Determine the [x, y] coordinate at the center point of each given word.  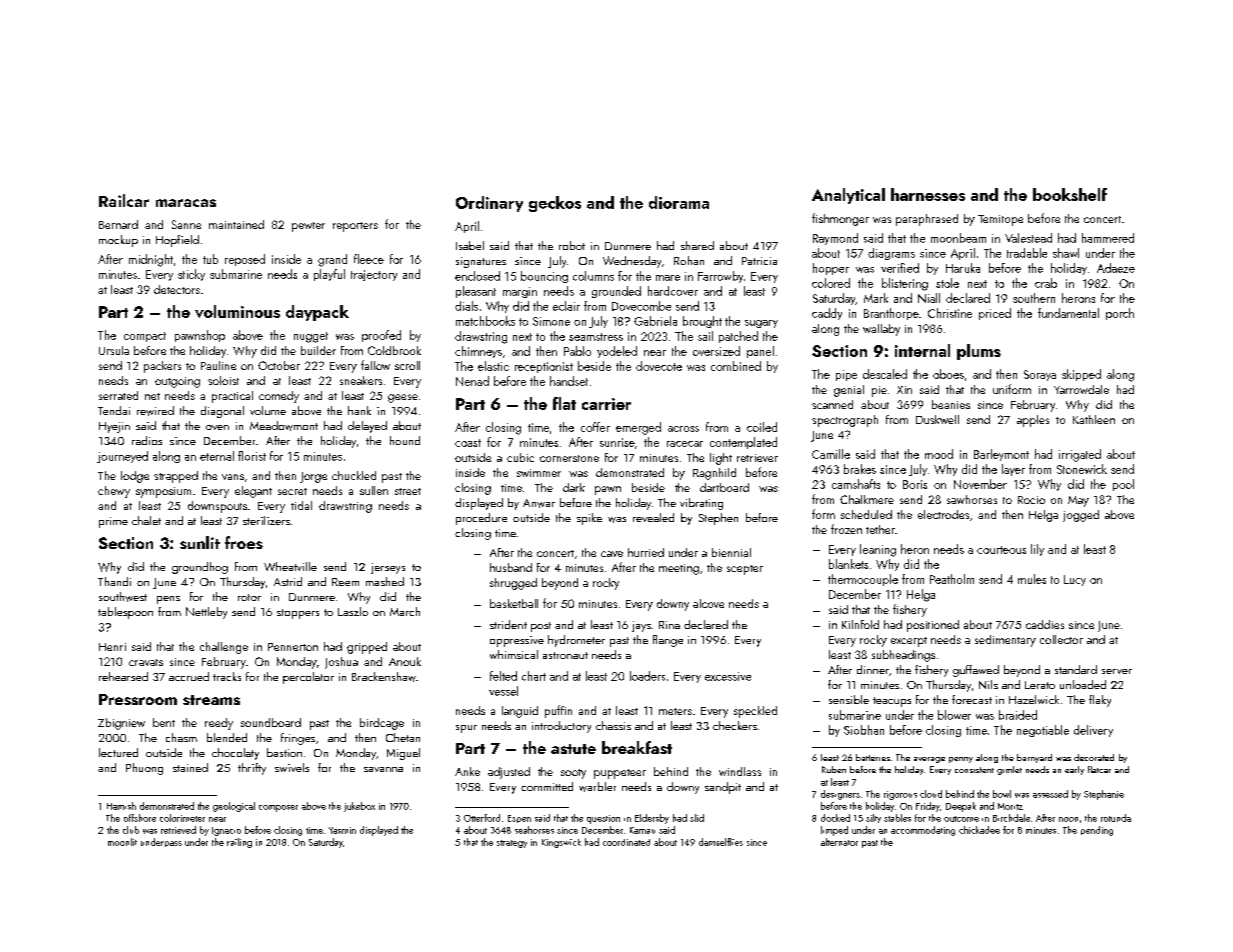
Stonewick [1082, 469]
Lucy [1075, 580]
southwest [123, 597]
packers [162, 367]
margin [520, 292]
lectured [118, 752]
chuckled [354, 475]
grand [332, 260]
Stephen [718, 519]
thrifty [252, 769]
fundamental [1068, 313]
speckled [755, 712]
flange [668, 641]
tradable [1027, 253]
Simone [551, 321]
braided [1018, 715]
